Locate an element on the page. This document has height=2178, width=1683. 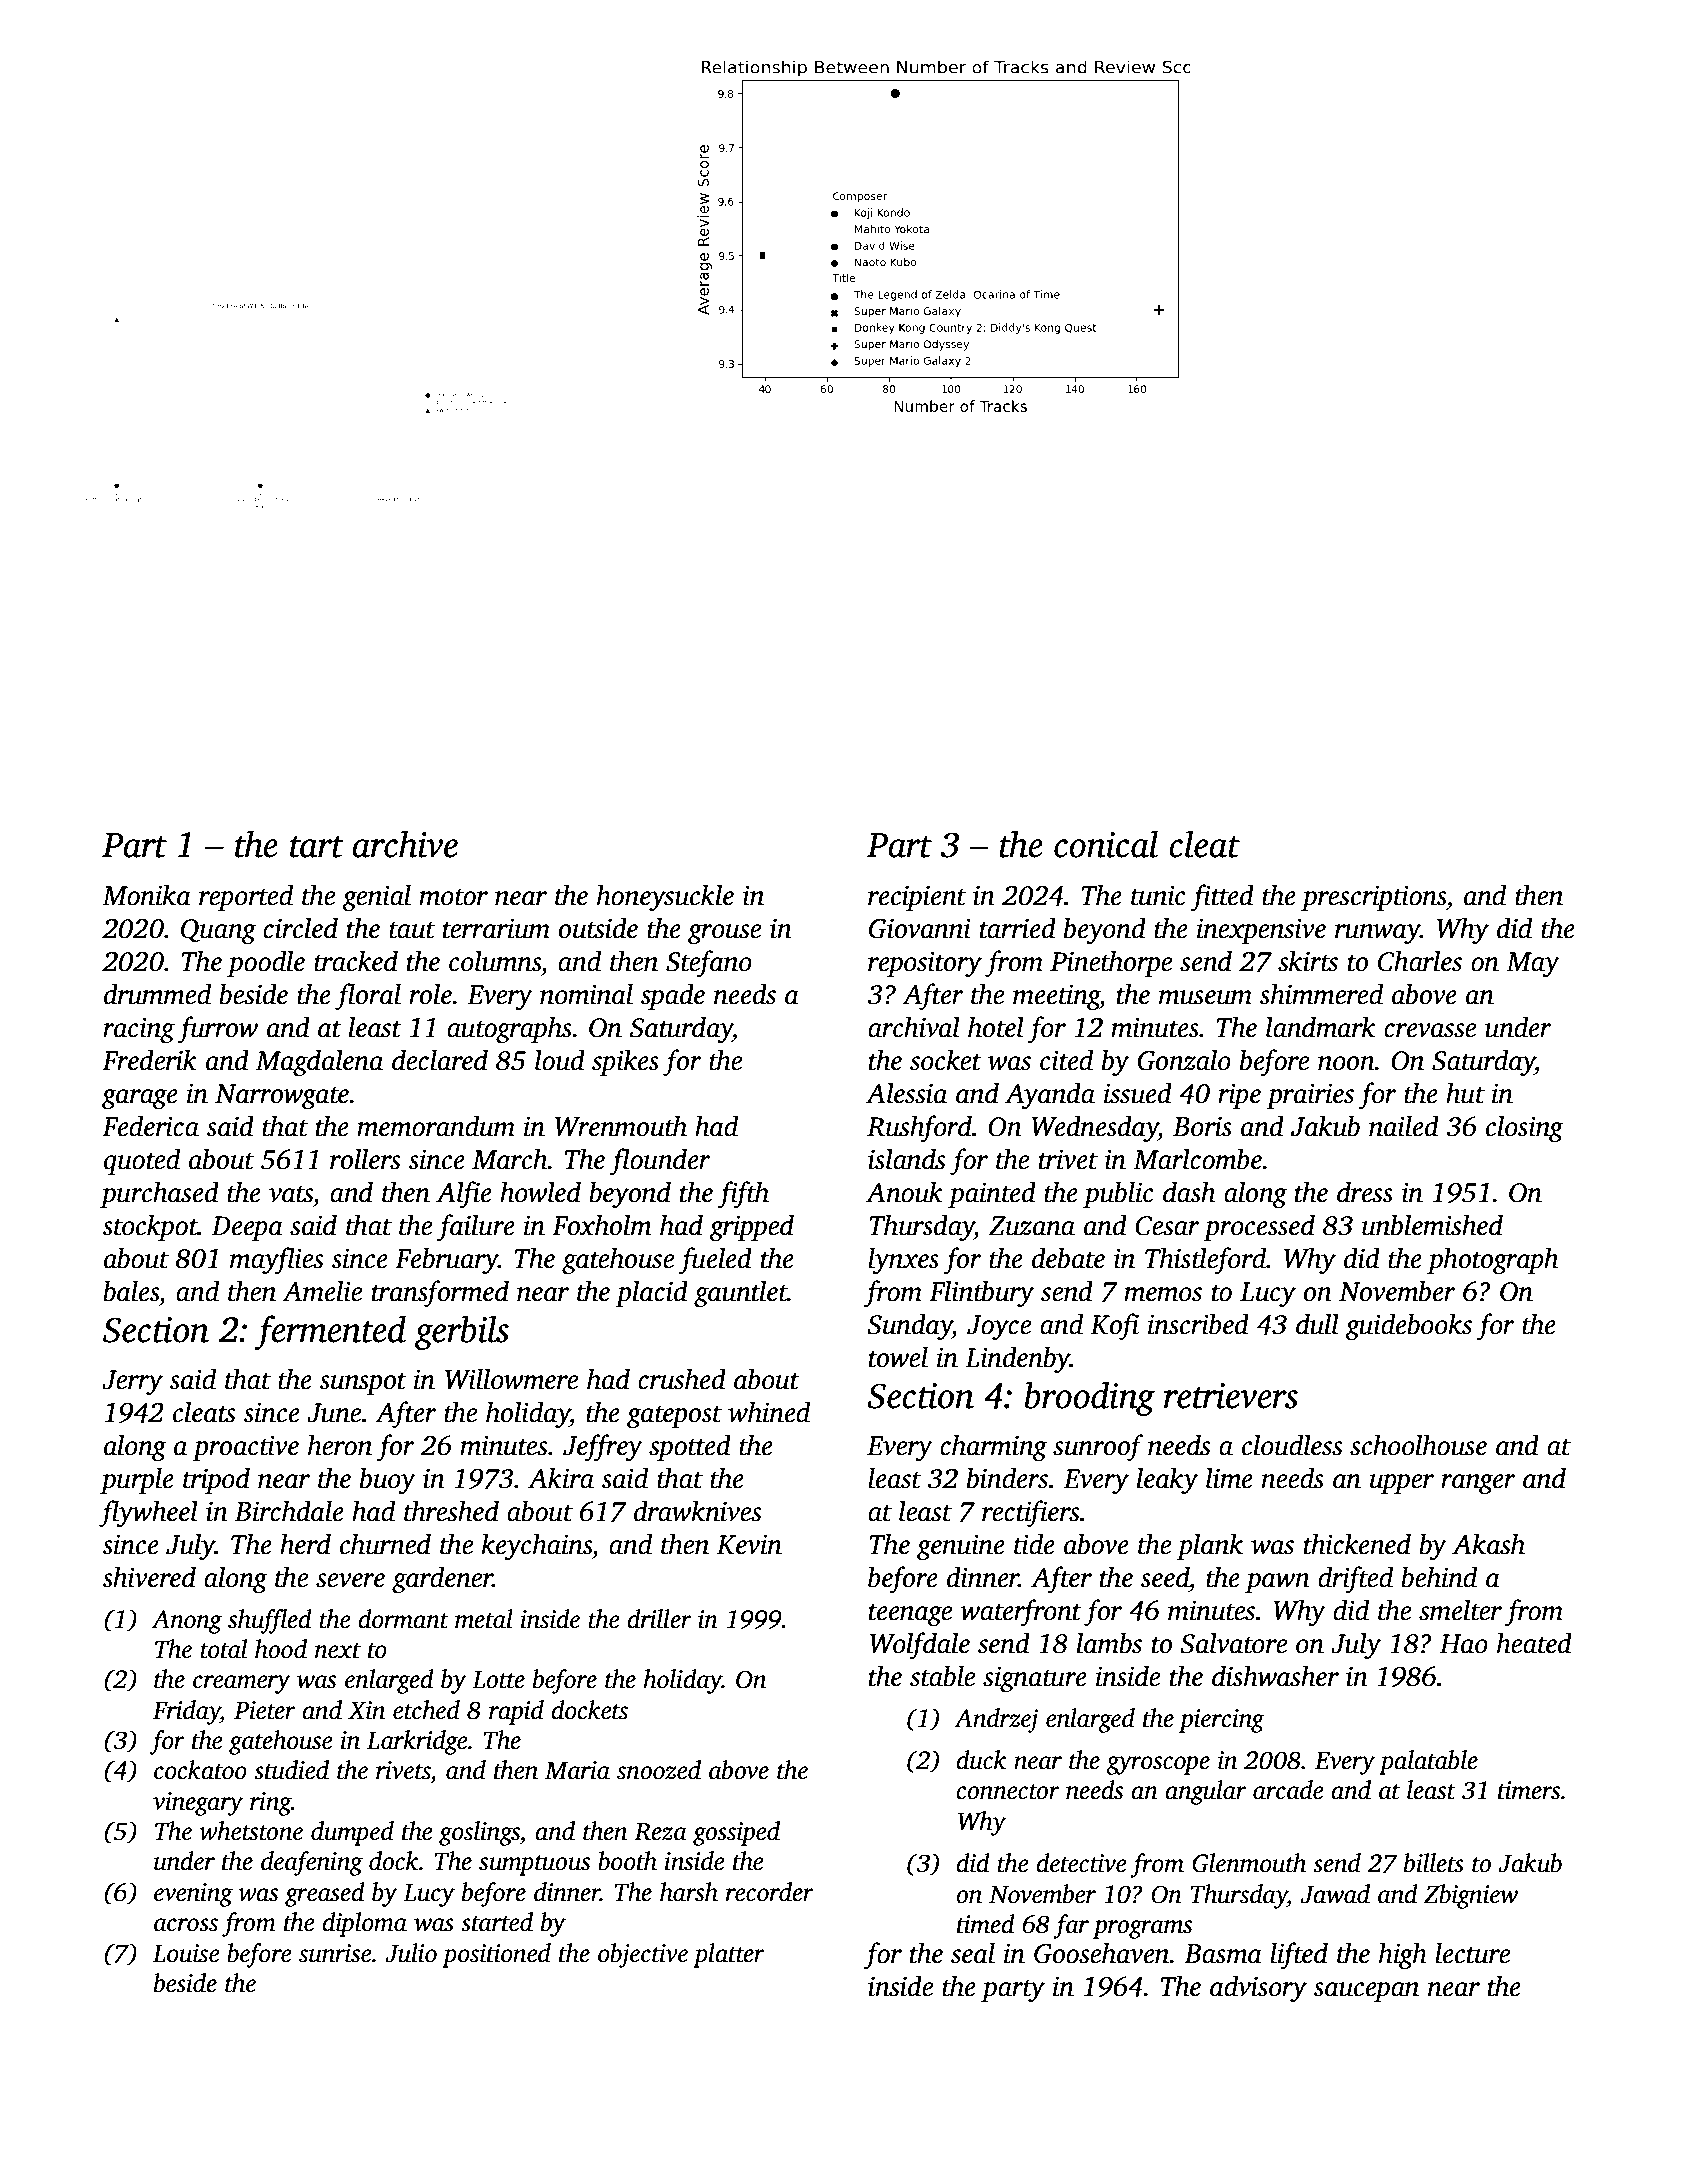
archive is located at coordinates (405, 844).
